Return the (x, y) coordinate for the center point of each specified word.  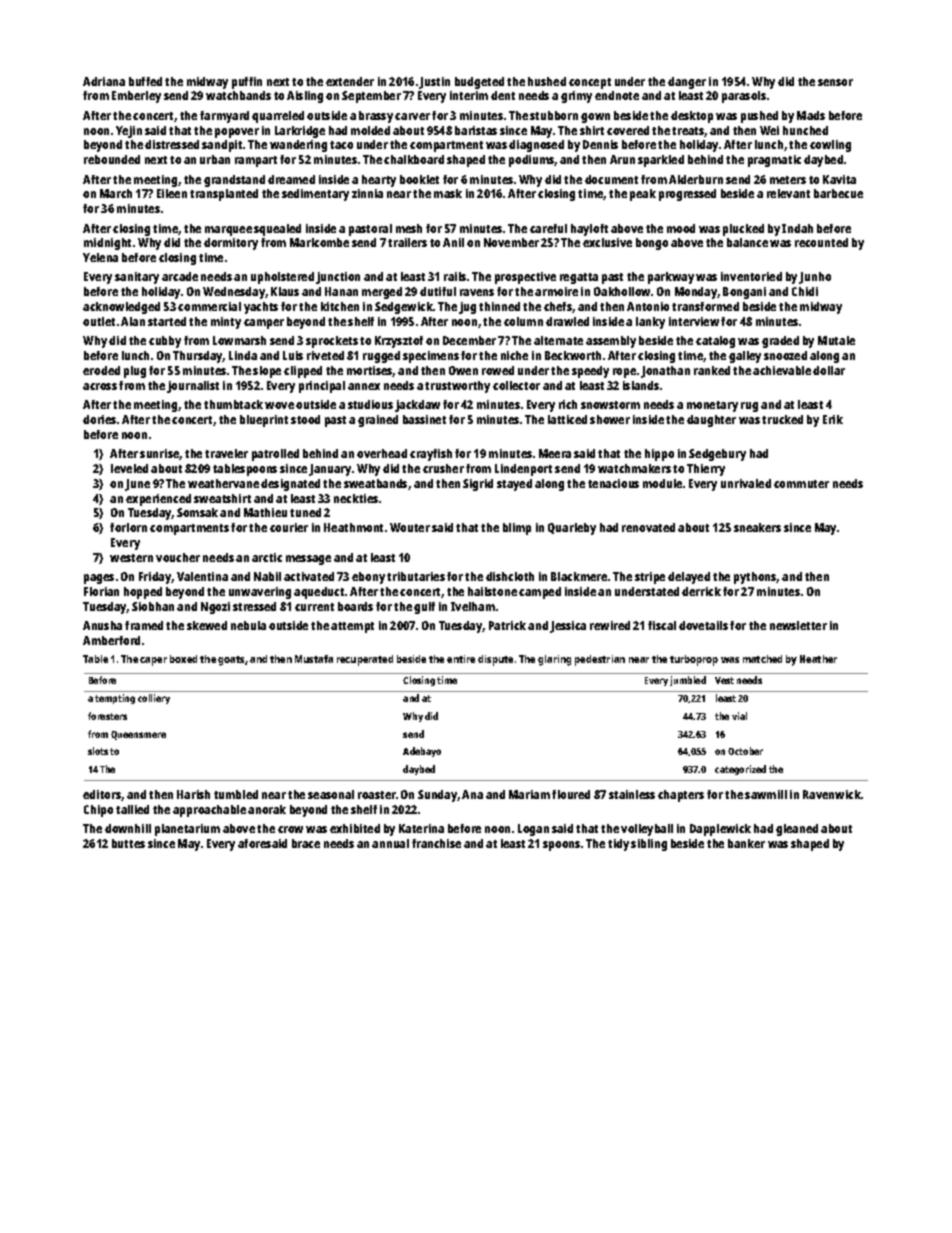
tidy (618, 845)
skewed (207, 625)
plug (135, 372)
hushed (547, 81)
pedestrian (600, 660)
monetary (712, 406)
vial (739, 716)
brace (306, 843)
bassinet (424, 419)
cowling (830, 146)
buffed (145, 81)
